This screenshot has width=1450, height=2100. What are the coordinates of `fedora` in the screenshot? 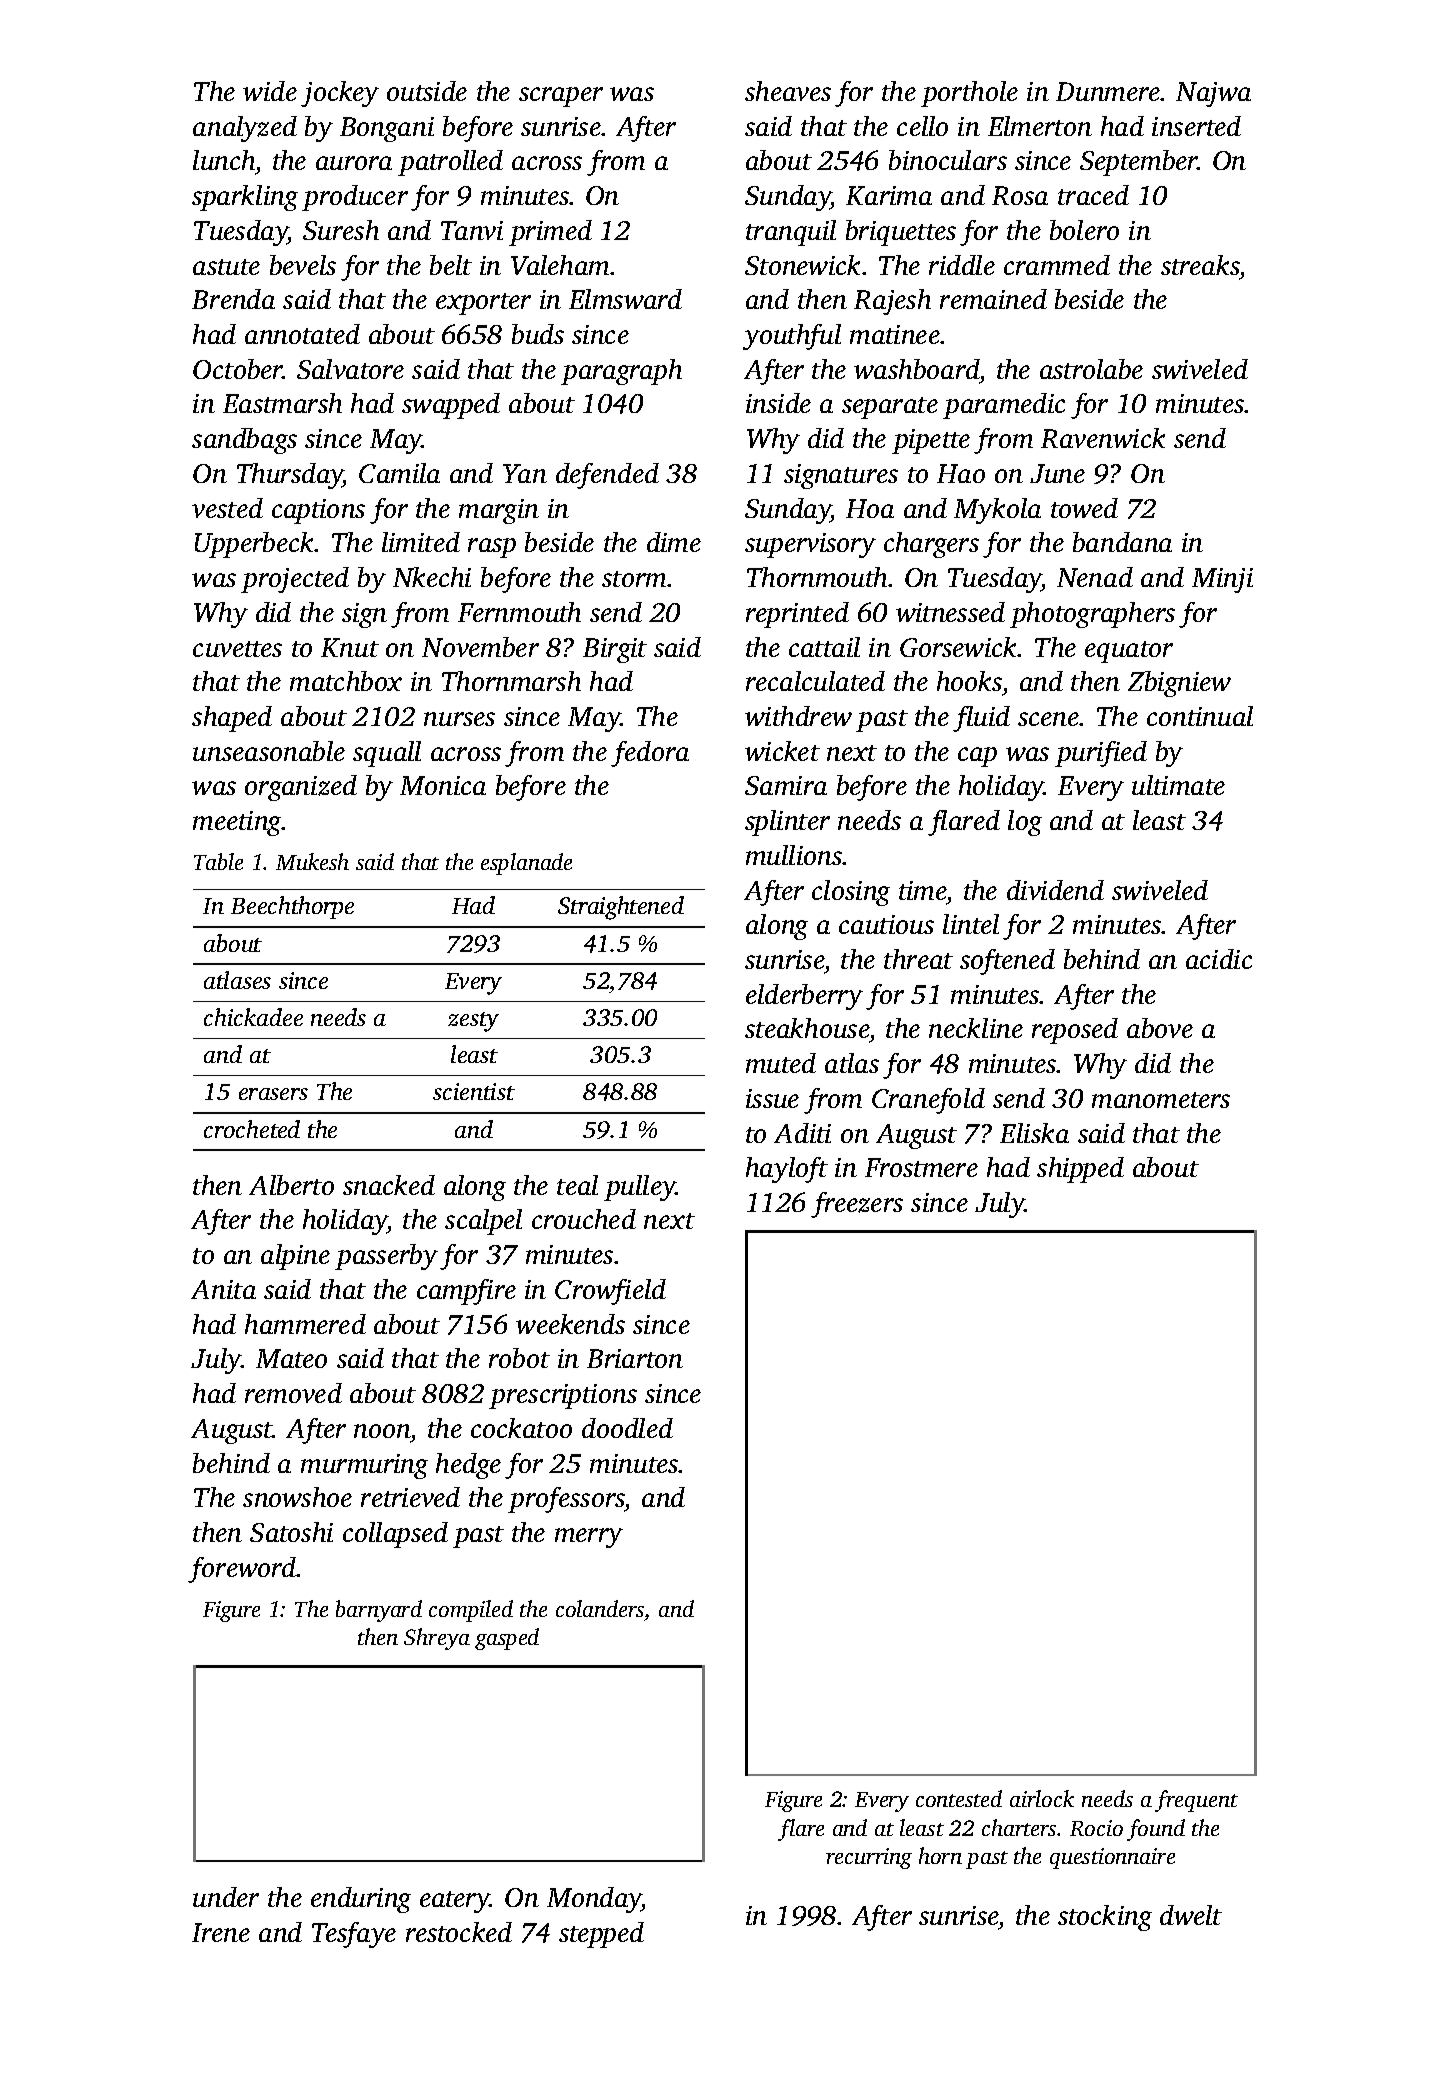 It's located at (650, 754).
